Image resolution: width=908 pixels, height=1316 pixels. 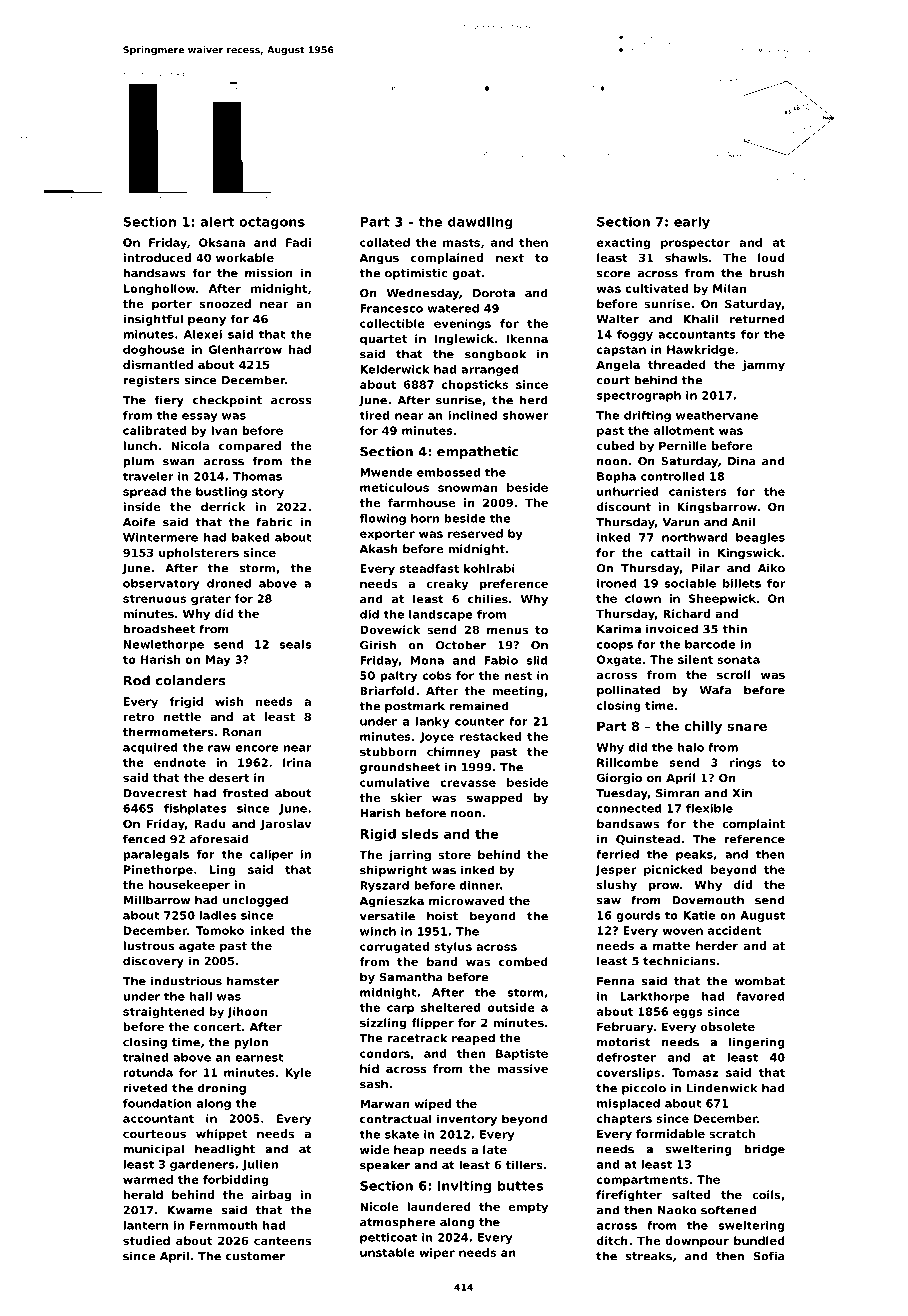 I want to click on alert, so click(x=217, y=221).
